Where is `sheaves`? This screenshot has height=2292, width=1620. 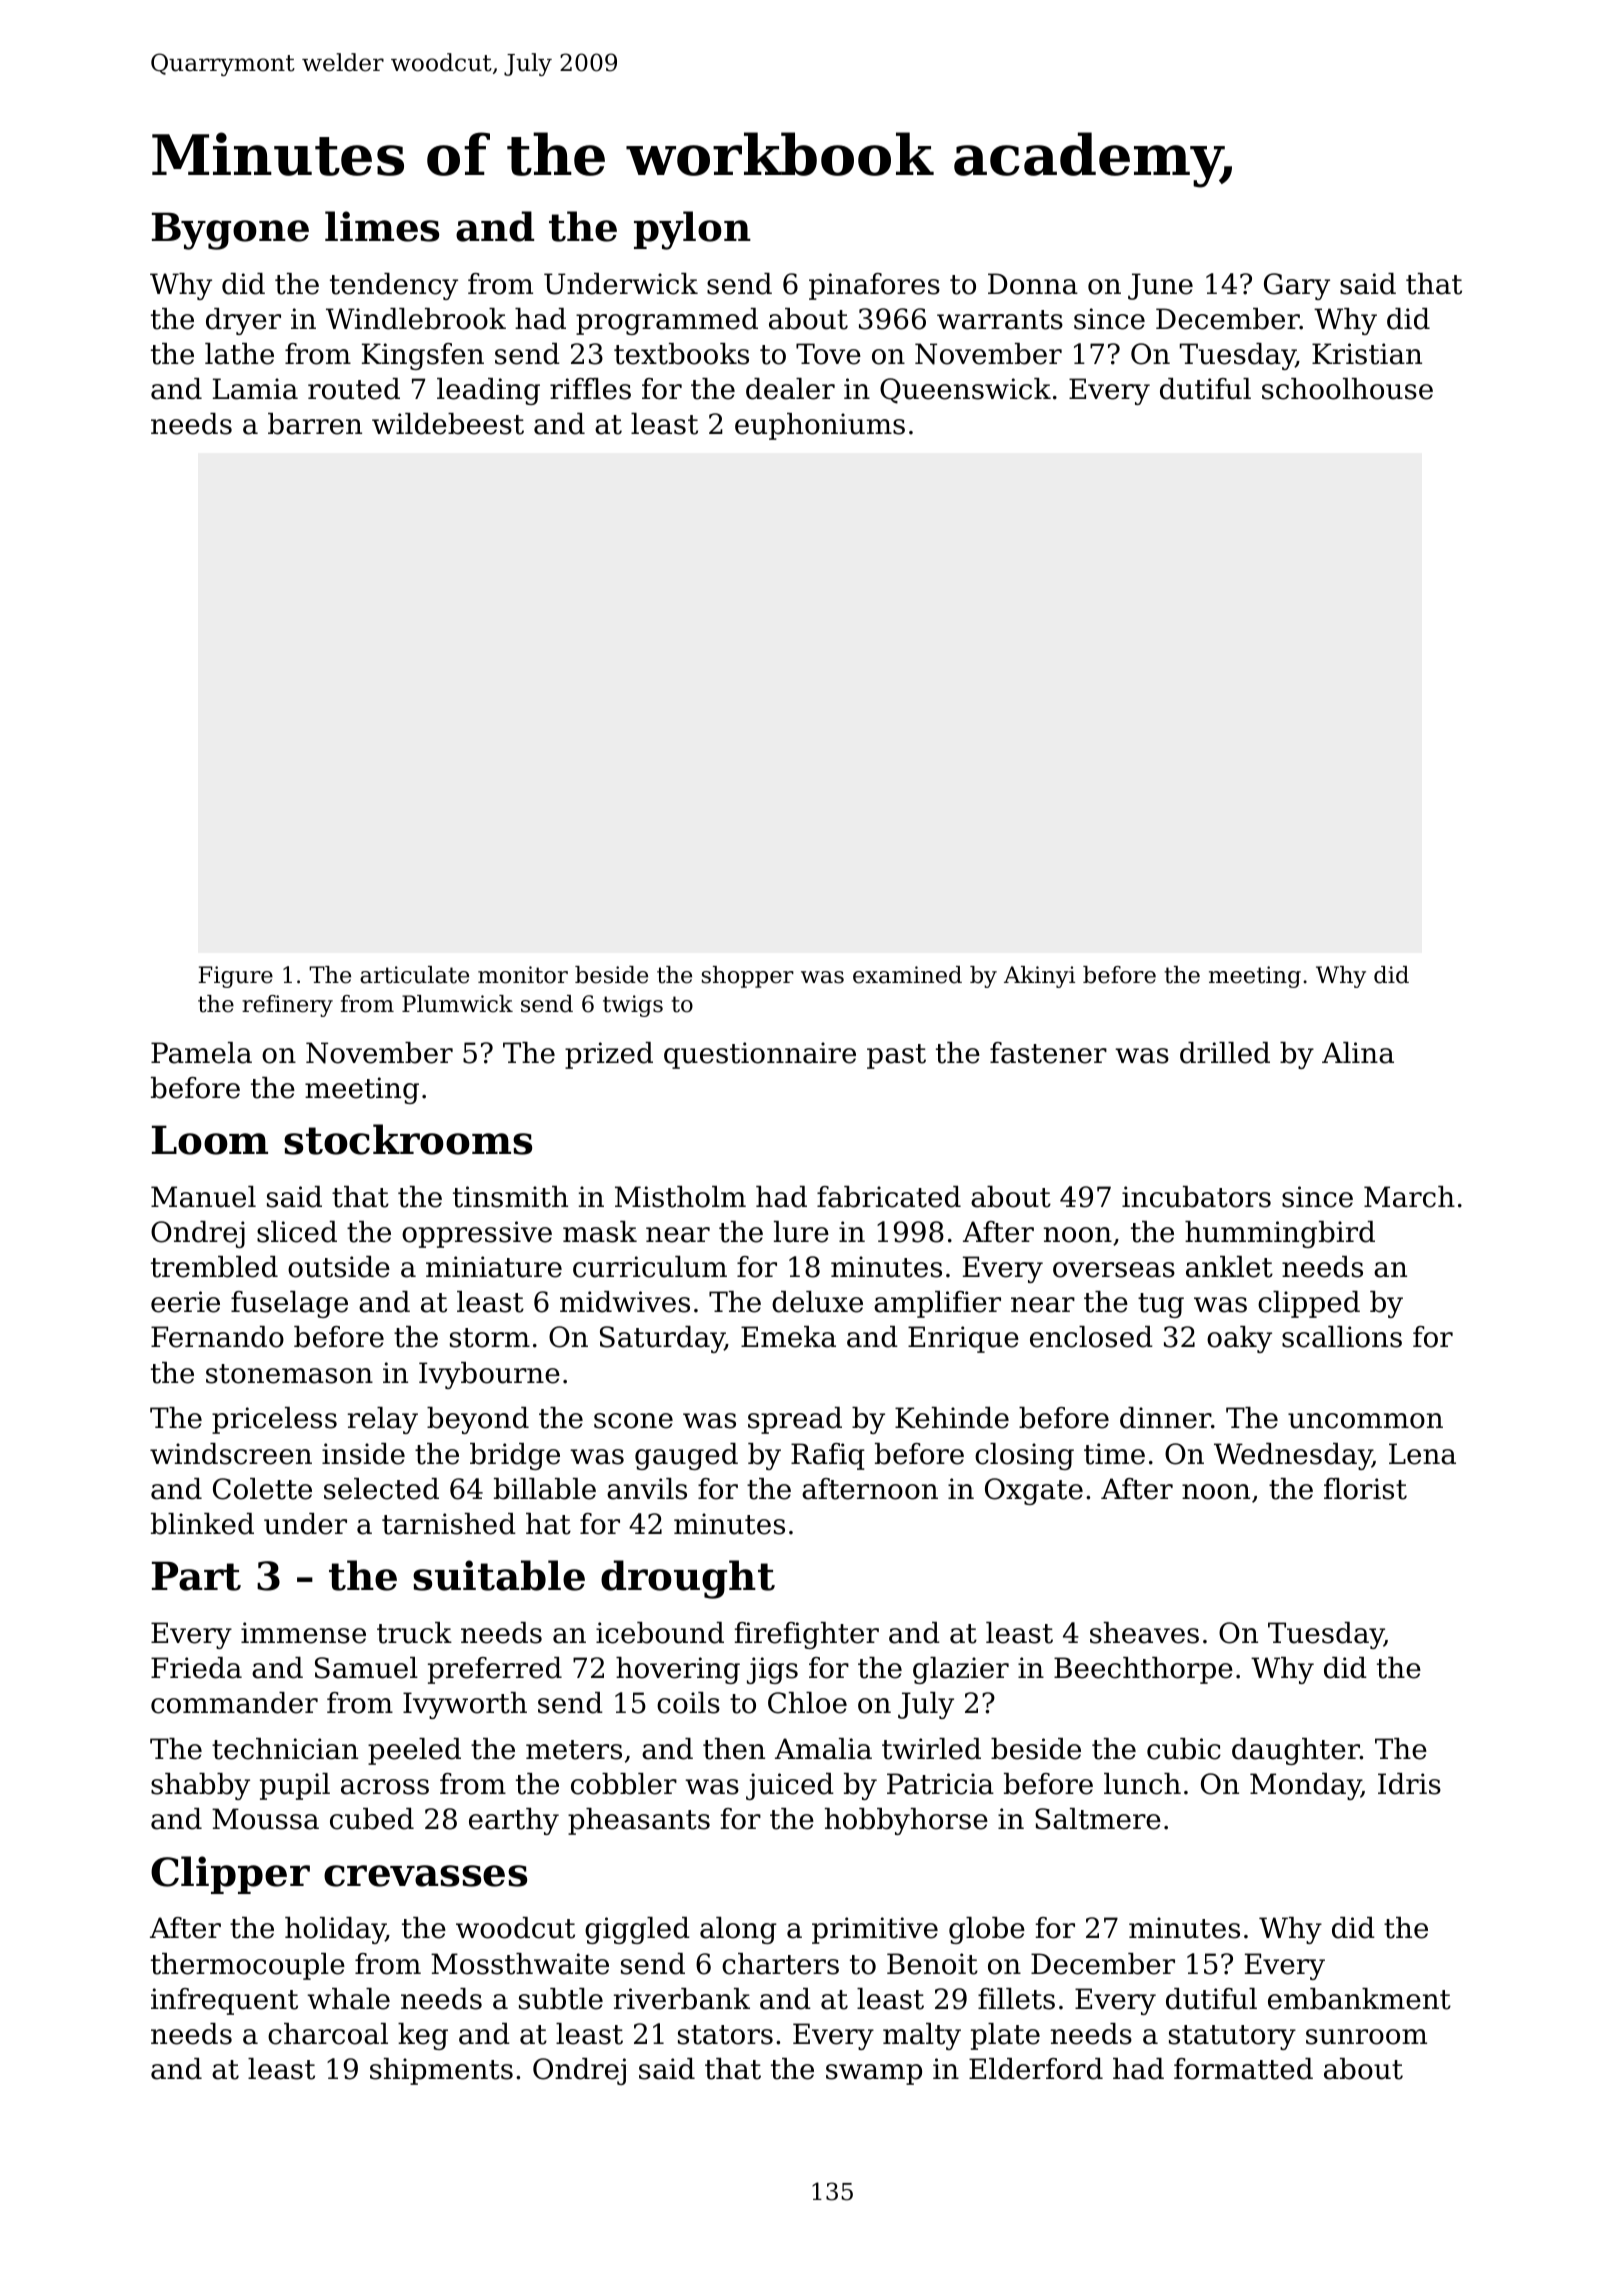
sheaves is located at coordinates (1144, 1633).
